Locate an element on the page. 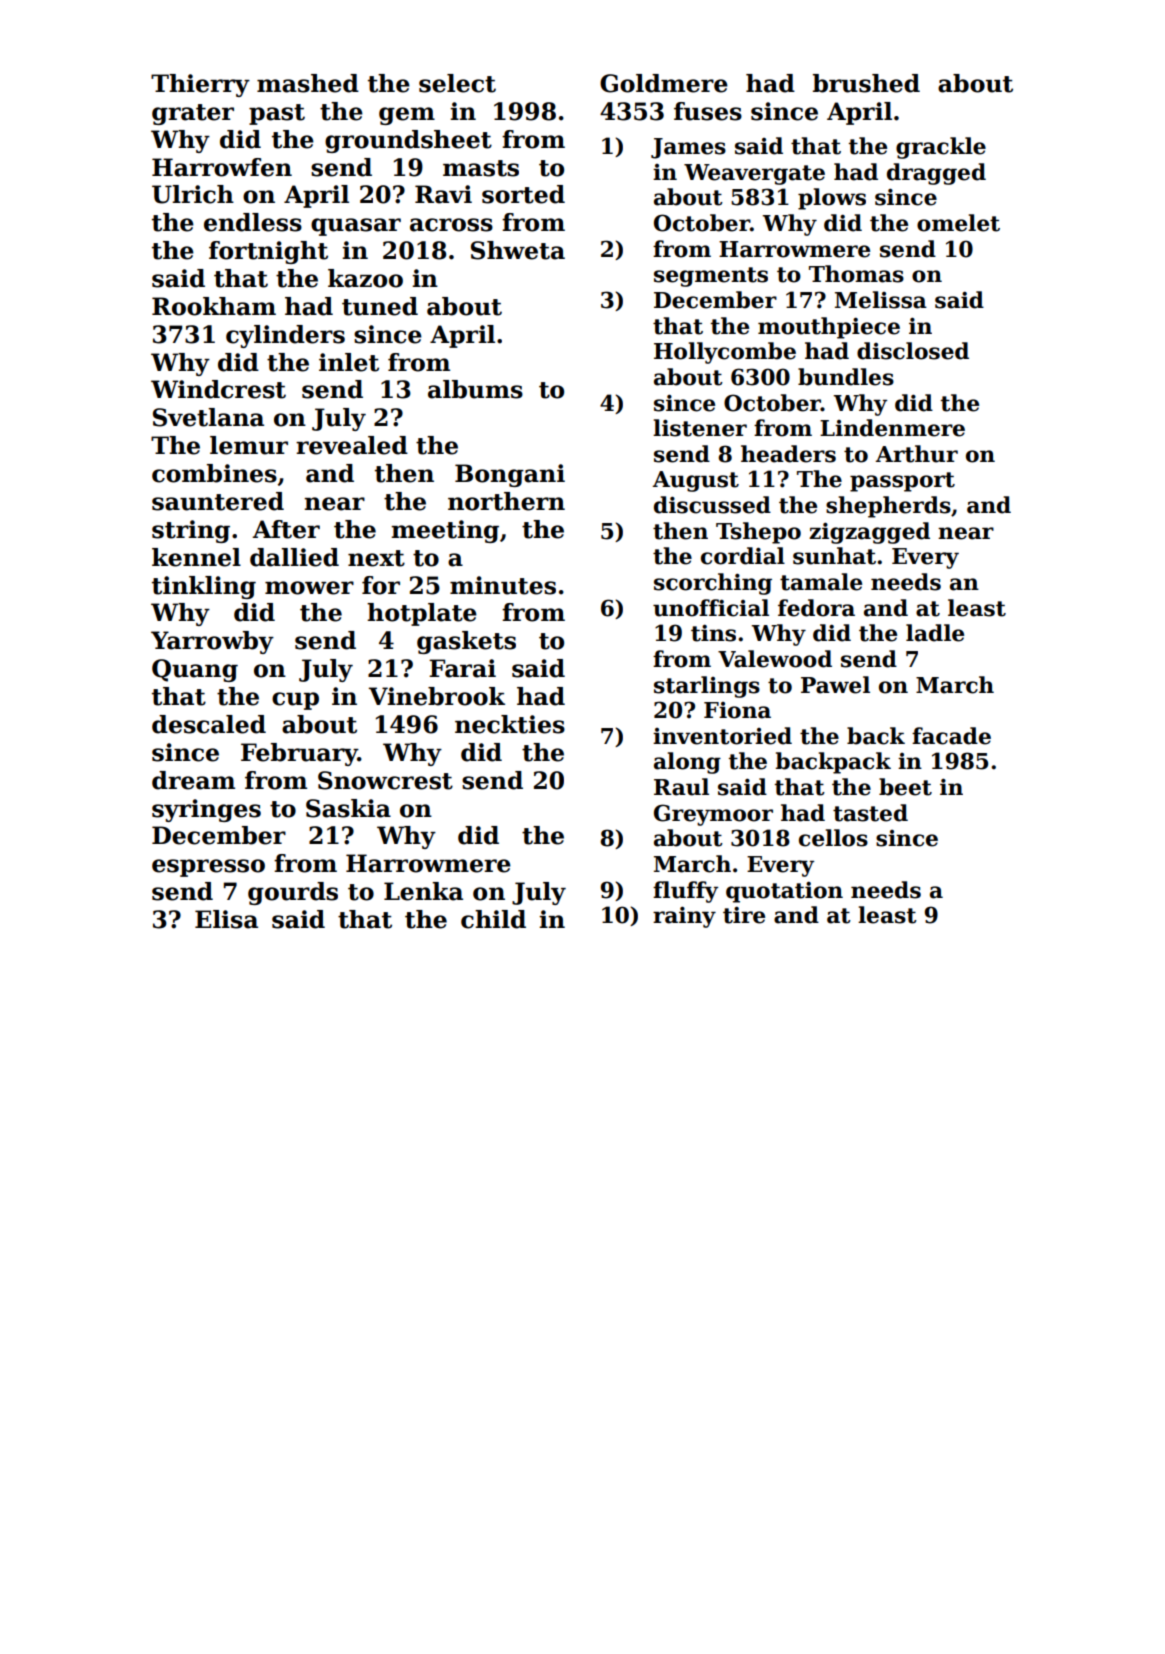  brushed is located at coordinates (866, 83).
